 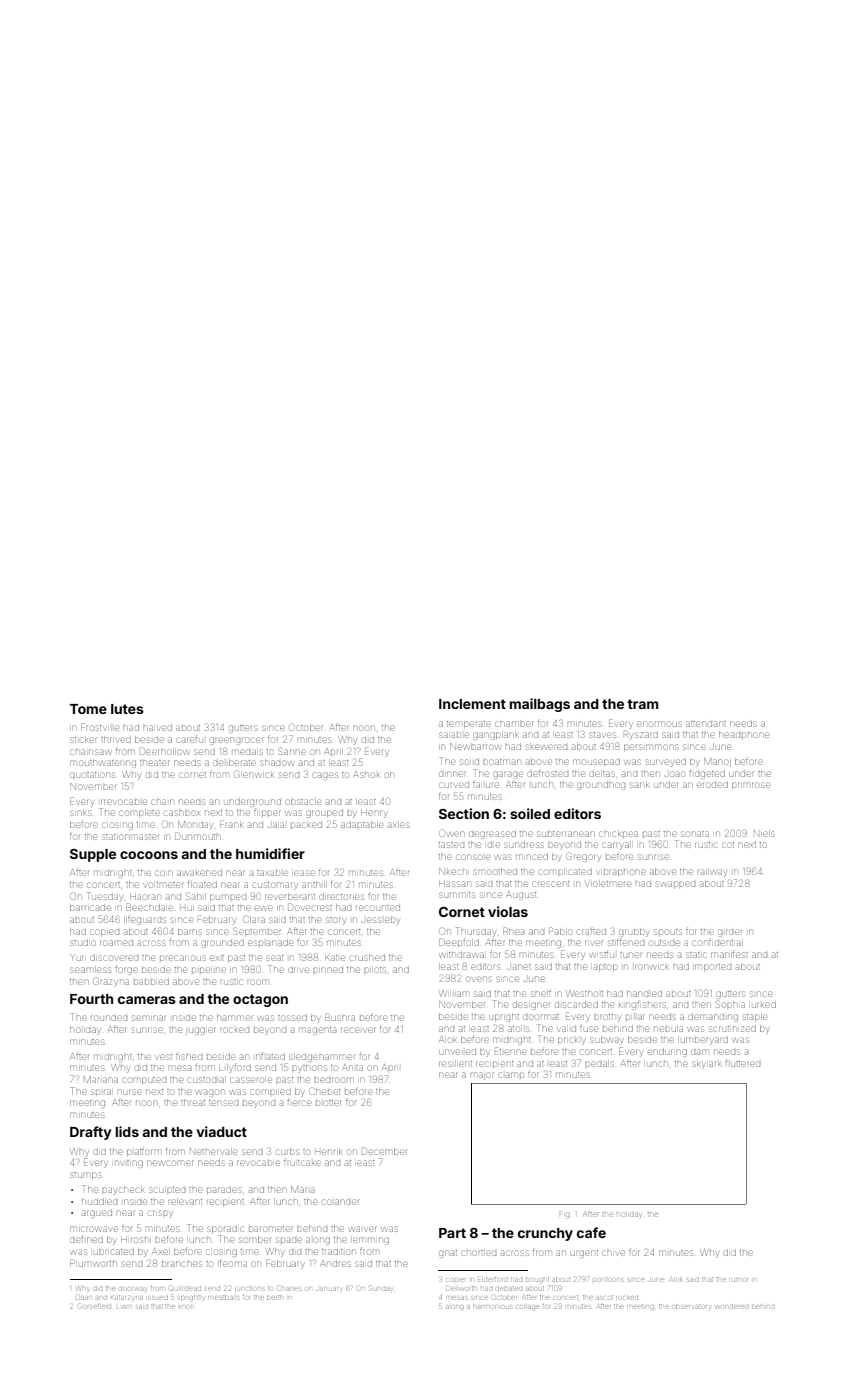 I want to click on sticker, so click(x=83, y=740).
